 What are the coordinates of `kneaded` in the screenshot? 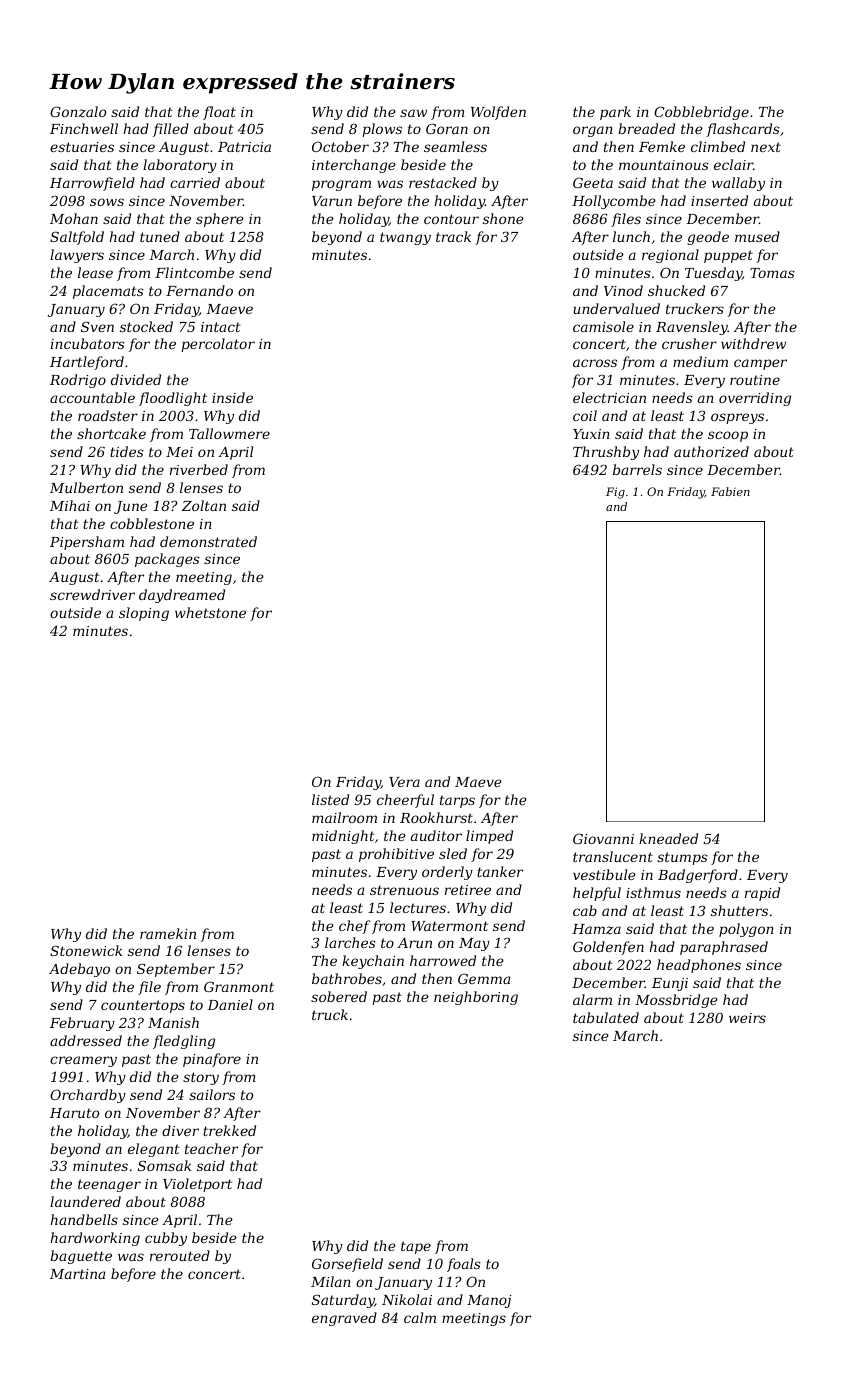 It's located at (668, 838).
